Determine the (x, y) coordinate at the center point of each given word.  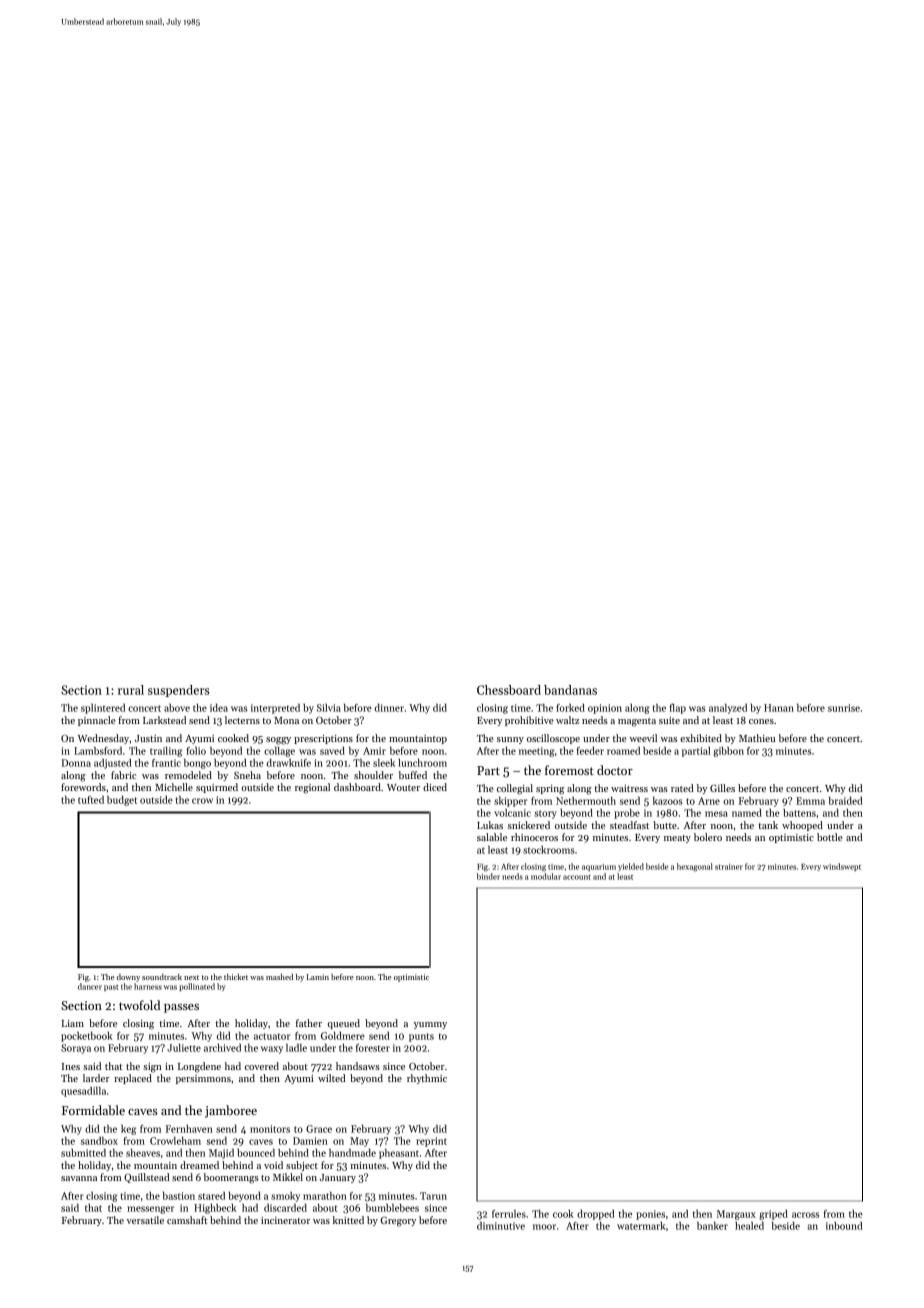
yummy (430, 1025)
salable (492, 837)
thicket (236, 977)
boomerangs (231, 1178)
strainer (729, 867)
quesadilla (83, 1091)
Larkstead (164, 720)
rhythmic (427, 1079)
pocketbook (86, 1037)
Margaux (736, 1215)
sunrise (844, 708)
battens (799, 813)
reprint (431, 1142)
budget (122, 800)
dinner (389, 707)
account (577, 877)
